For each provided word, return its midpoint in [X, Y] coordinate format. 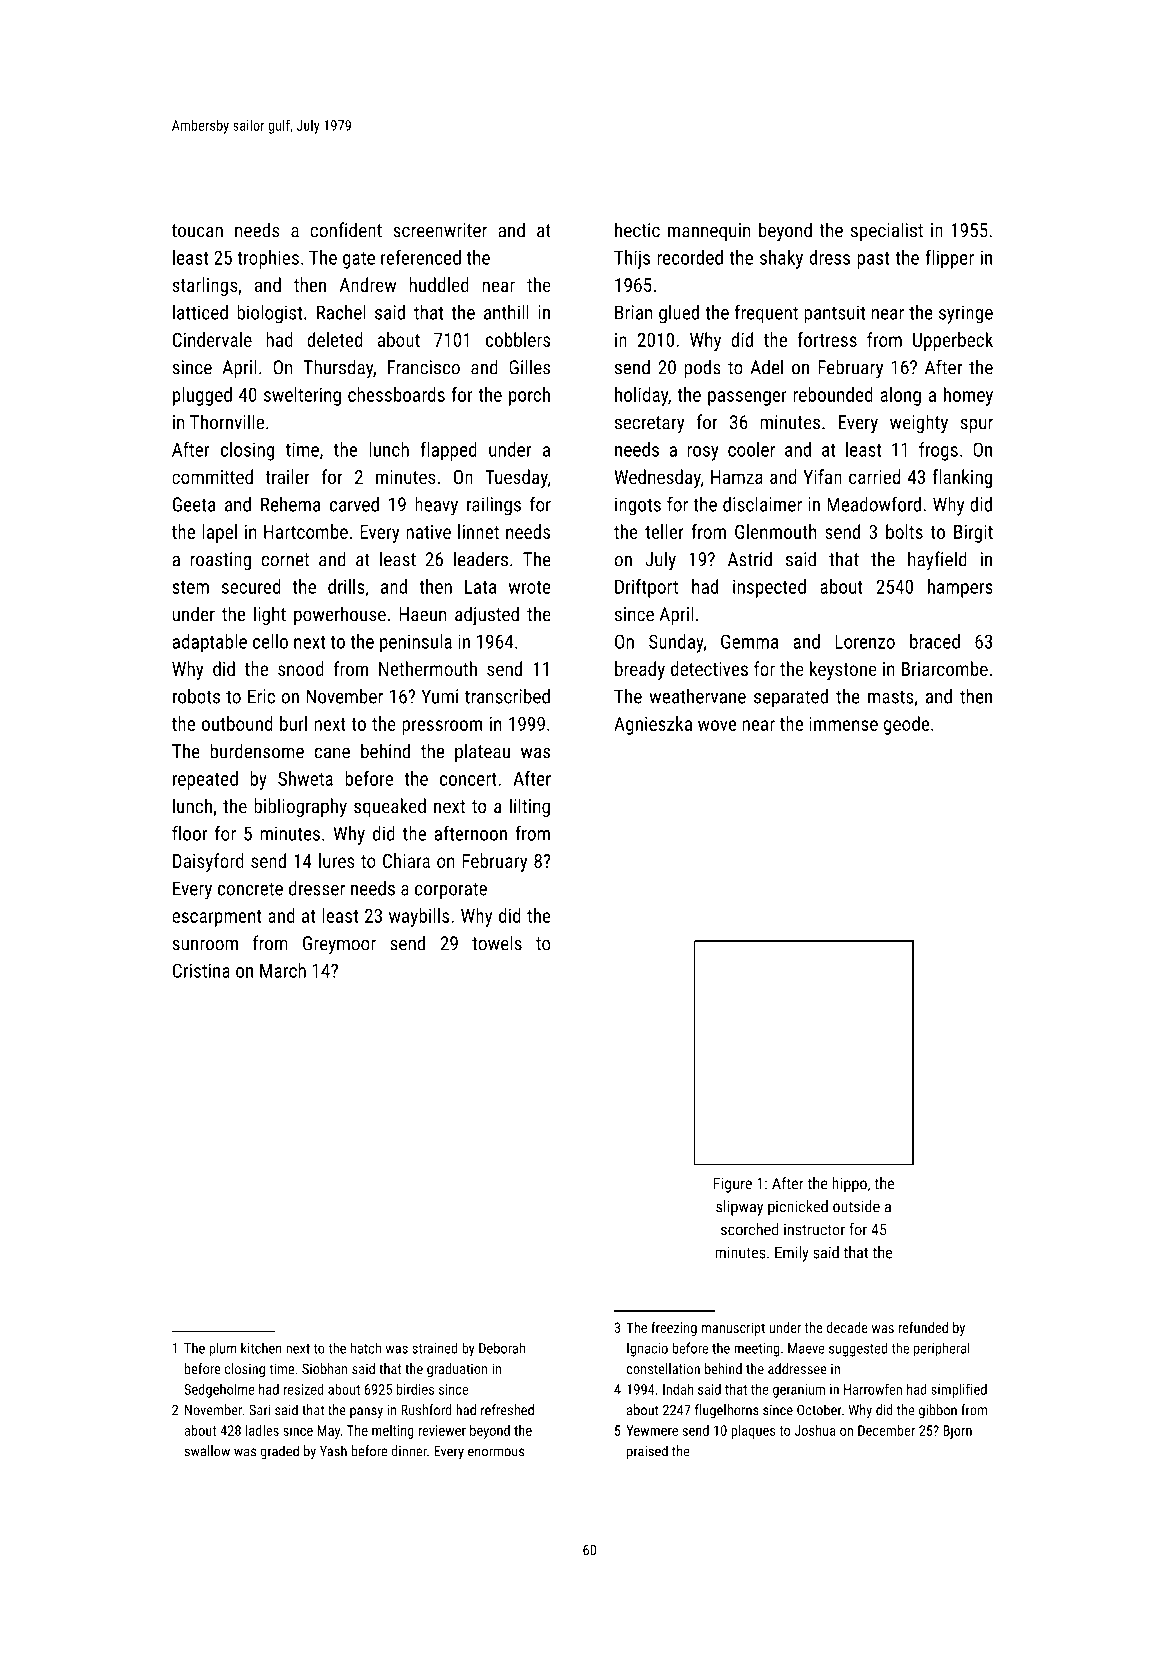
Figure [733, 1185]
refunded [923, 1327]
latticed [200, 312]
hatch [366, 1348]
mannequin [709, 232]
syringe [966, 314]
